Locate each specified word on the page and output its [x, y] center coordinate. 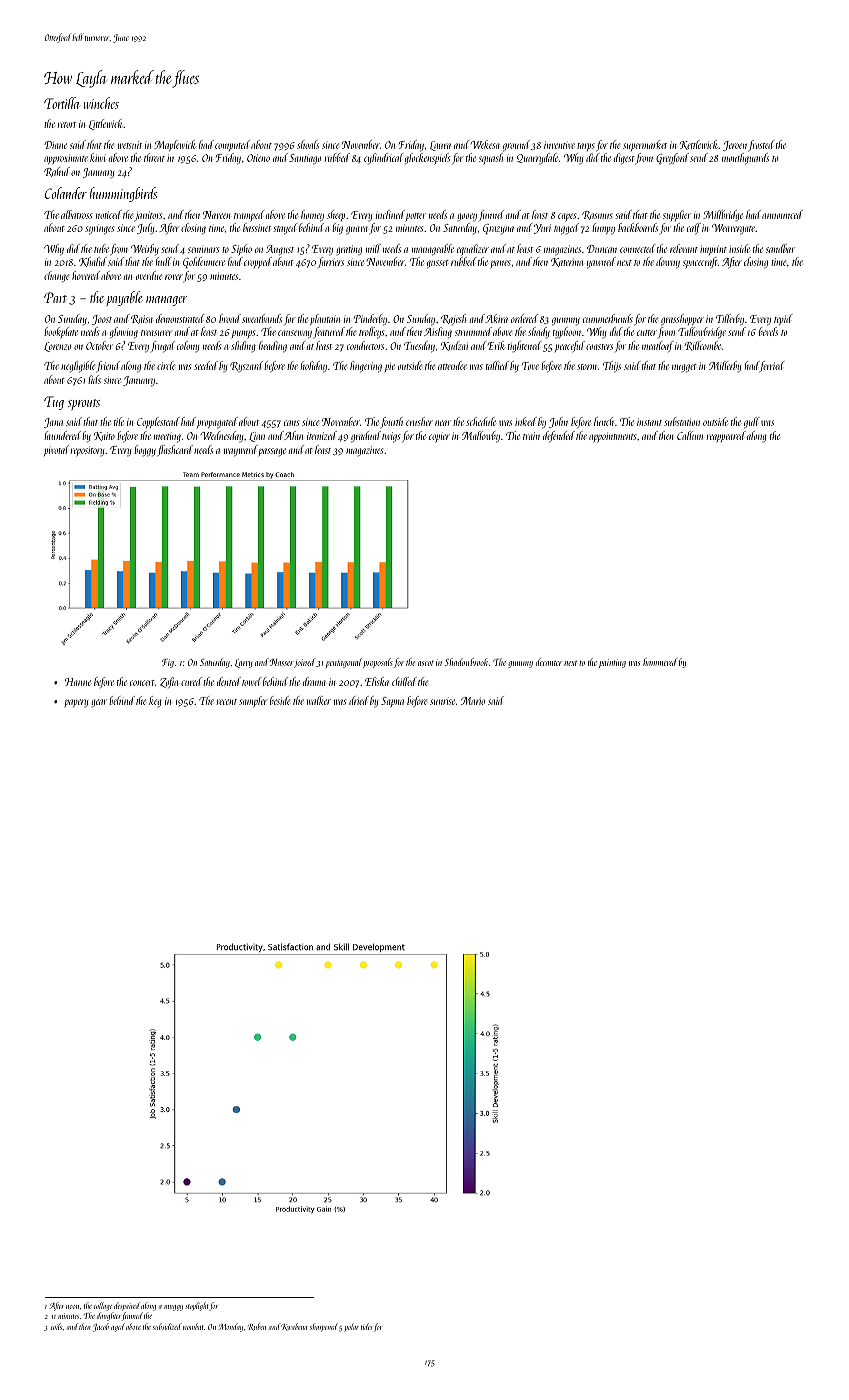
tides [366, 1326]
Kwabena [294, 1326]
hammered [660, 662]
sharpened [324, 1327]
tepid [783, 319]
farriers [331, 262]
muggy [173, 1308]
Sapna [392, 702]
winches [101, 103]
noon [72, 1307]
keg [155, 701]
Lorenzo [57, 347]
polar [351, 1327]
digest [624, 159]
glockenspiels [427, 159]
